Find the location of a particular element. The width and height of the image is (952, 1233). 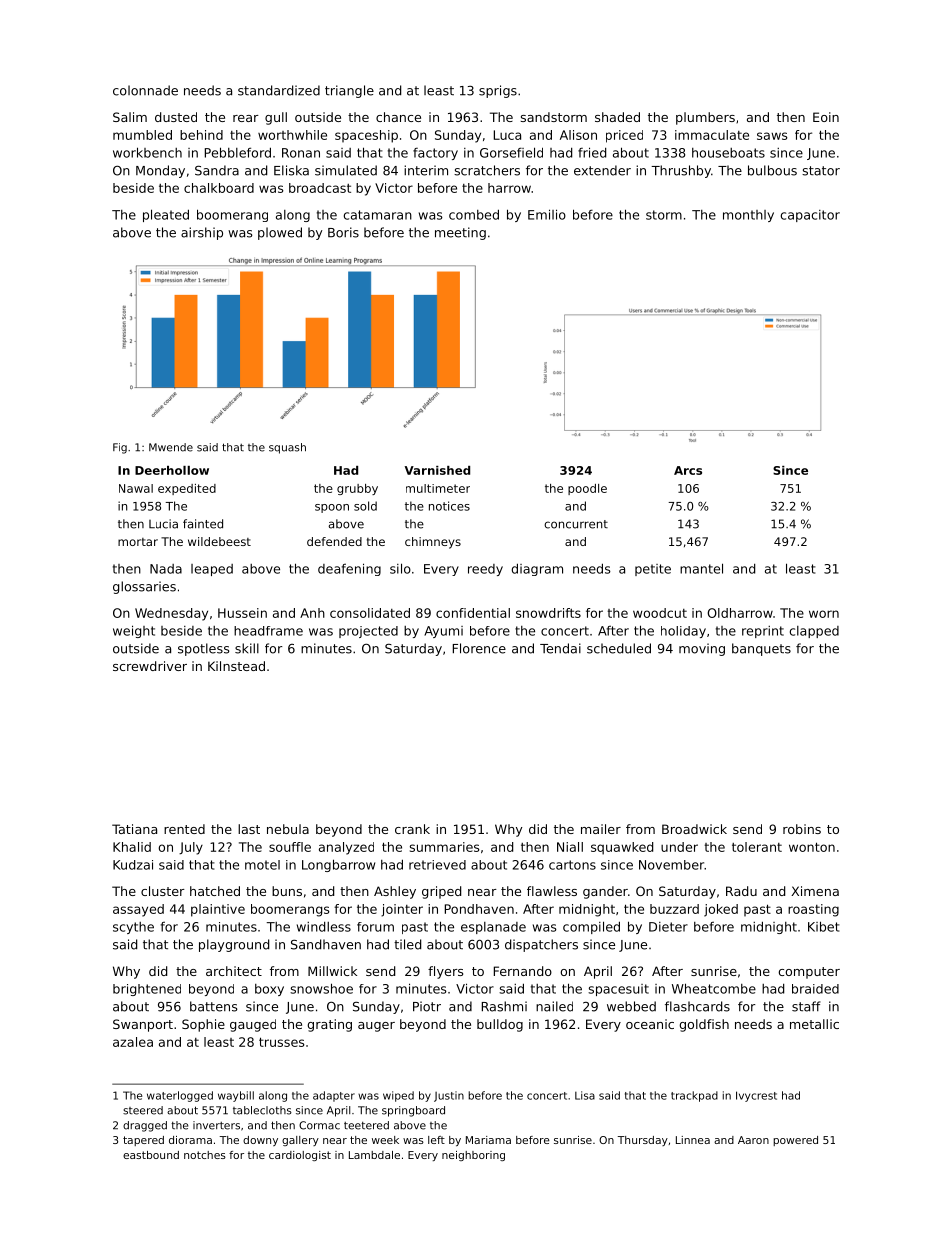

plumbers is located at coordinates (705, 118).
